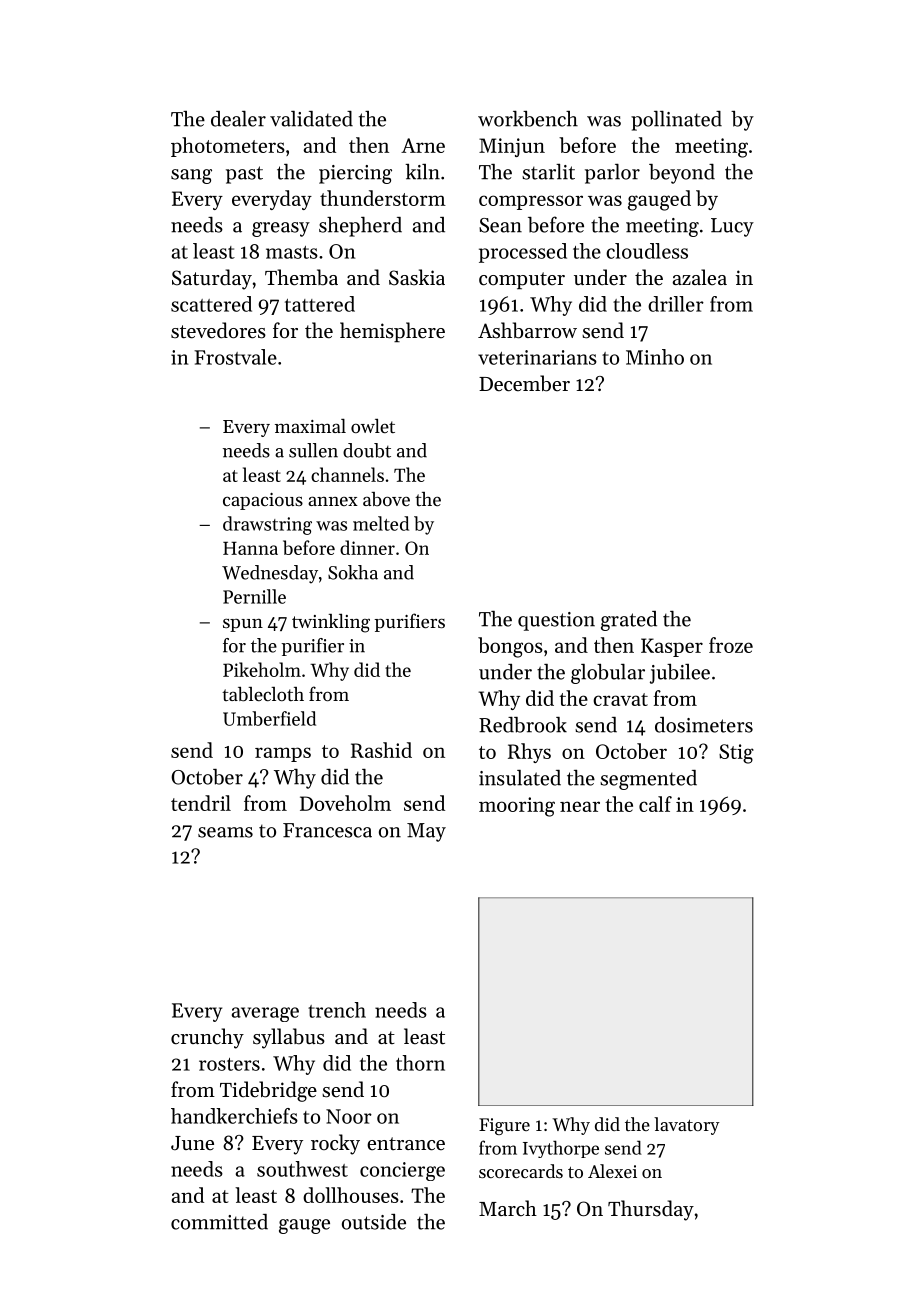 Image resolution: width=924 pixels, height=1311 pixels. I want to click on pollinated, so click(676, 121).
